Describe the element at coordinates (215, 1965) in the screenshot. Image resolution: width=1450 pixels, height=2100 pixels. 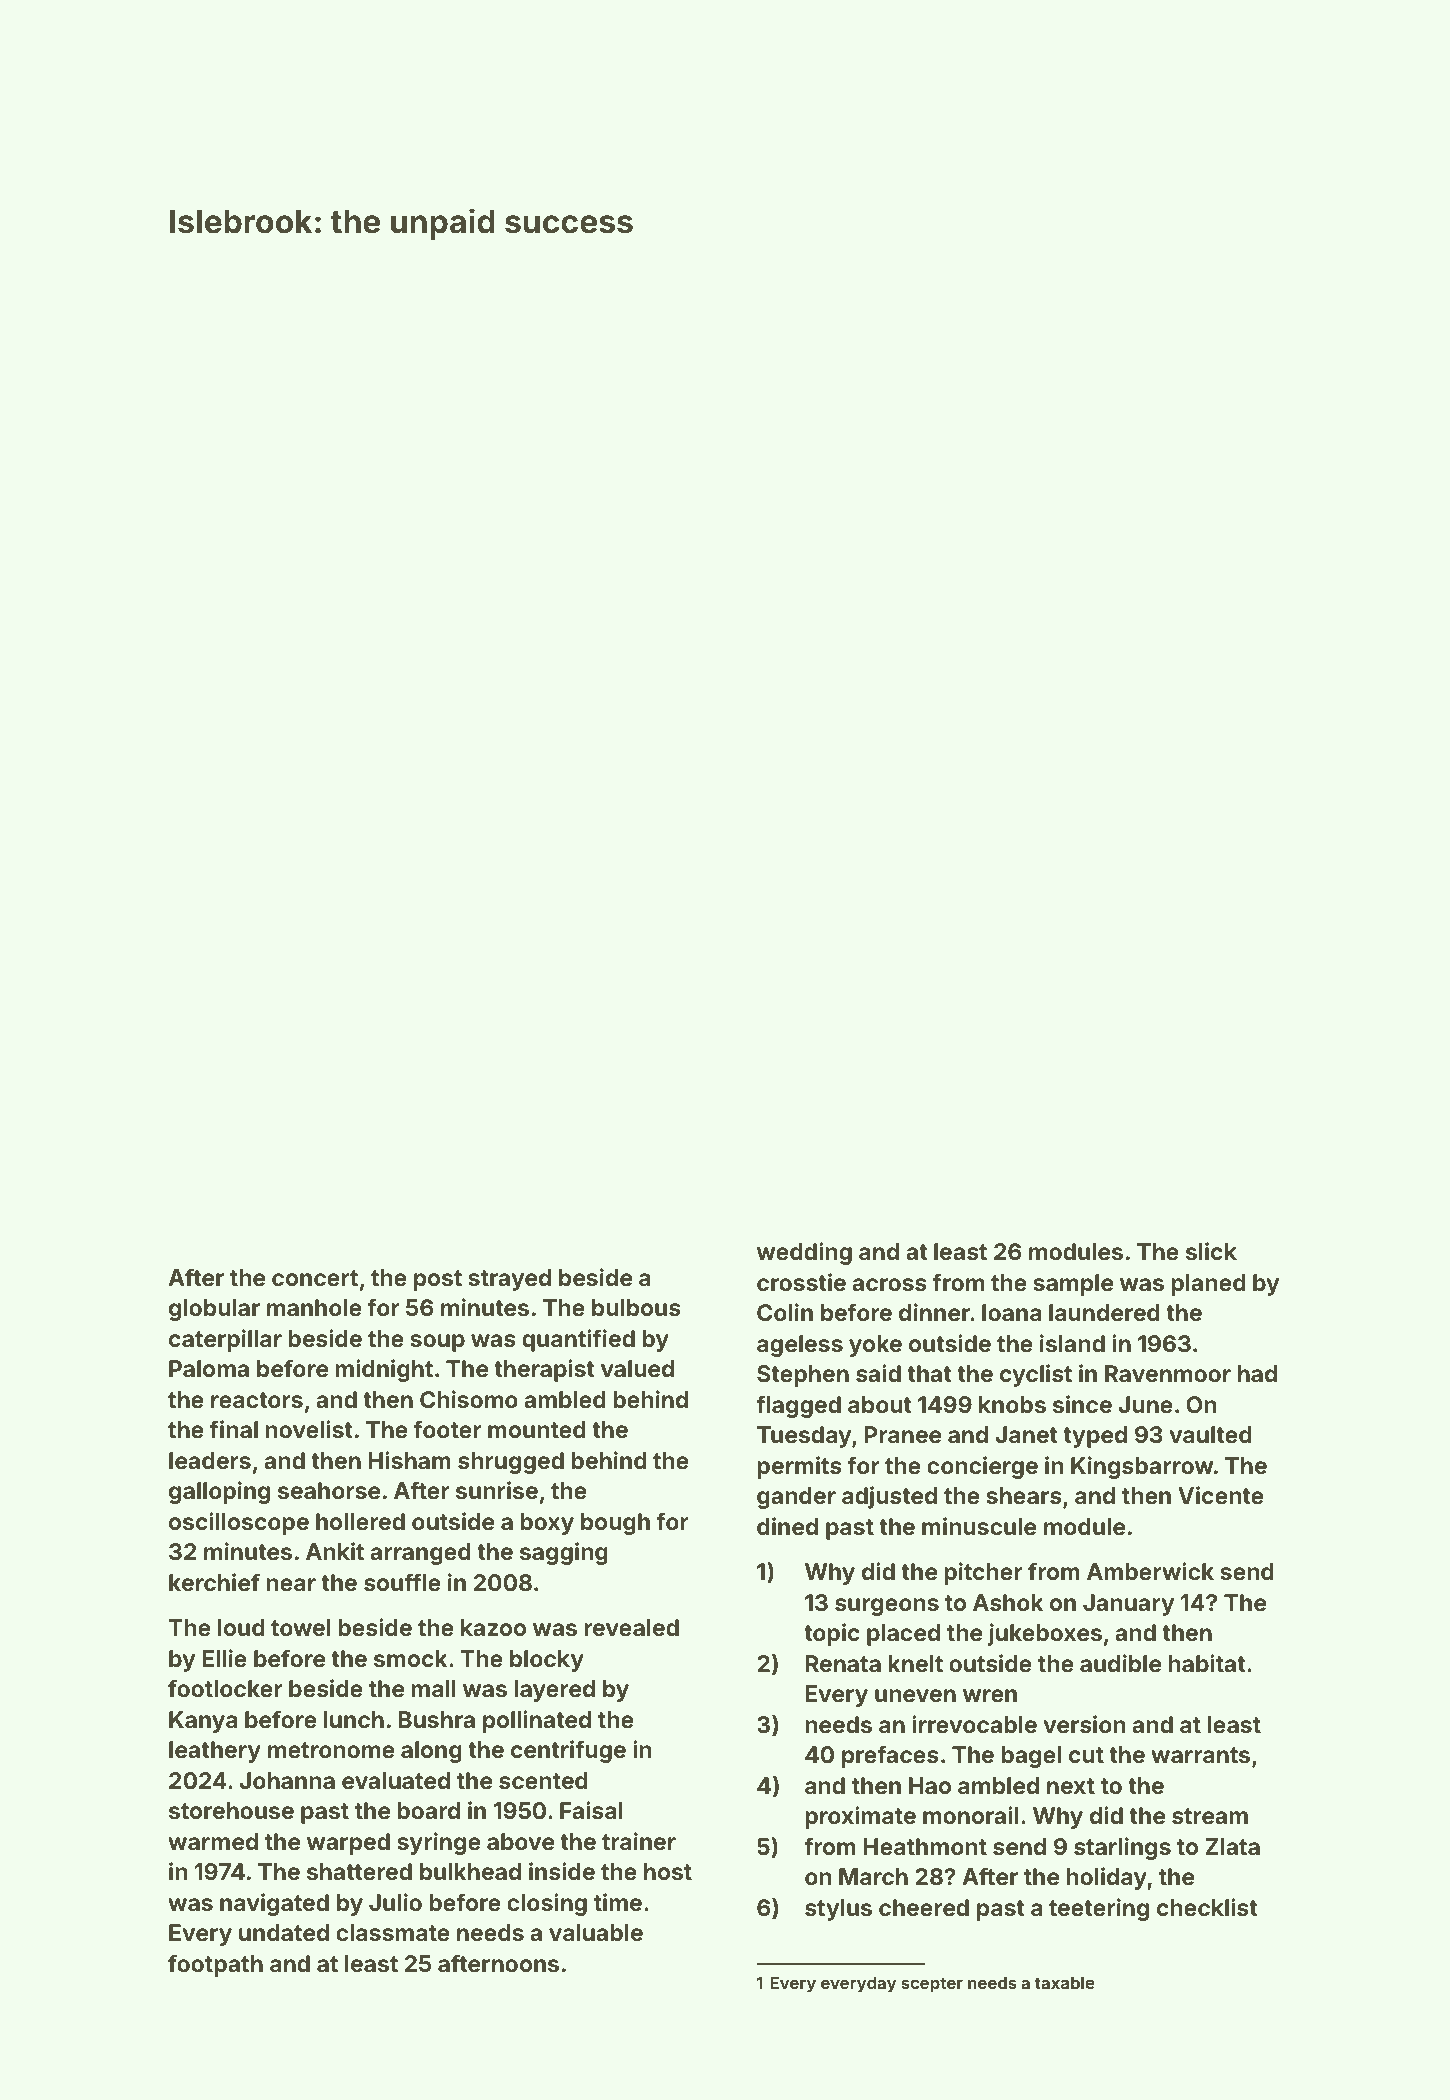
I see `footpath` at that location.
